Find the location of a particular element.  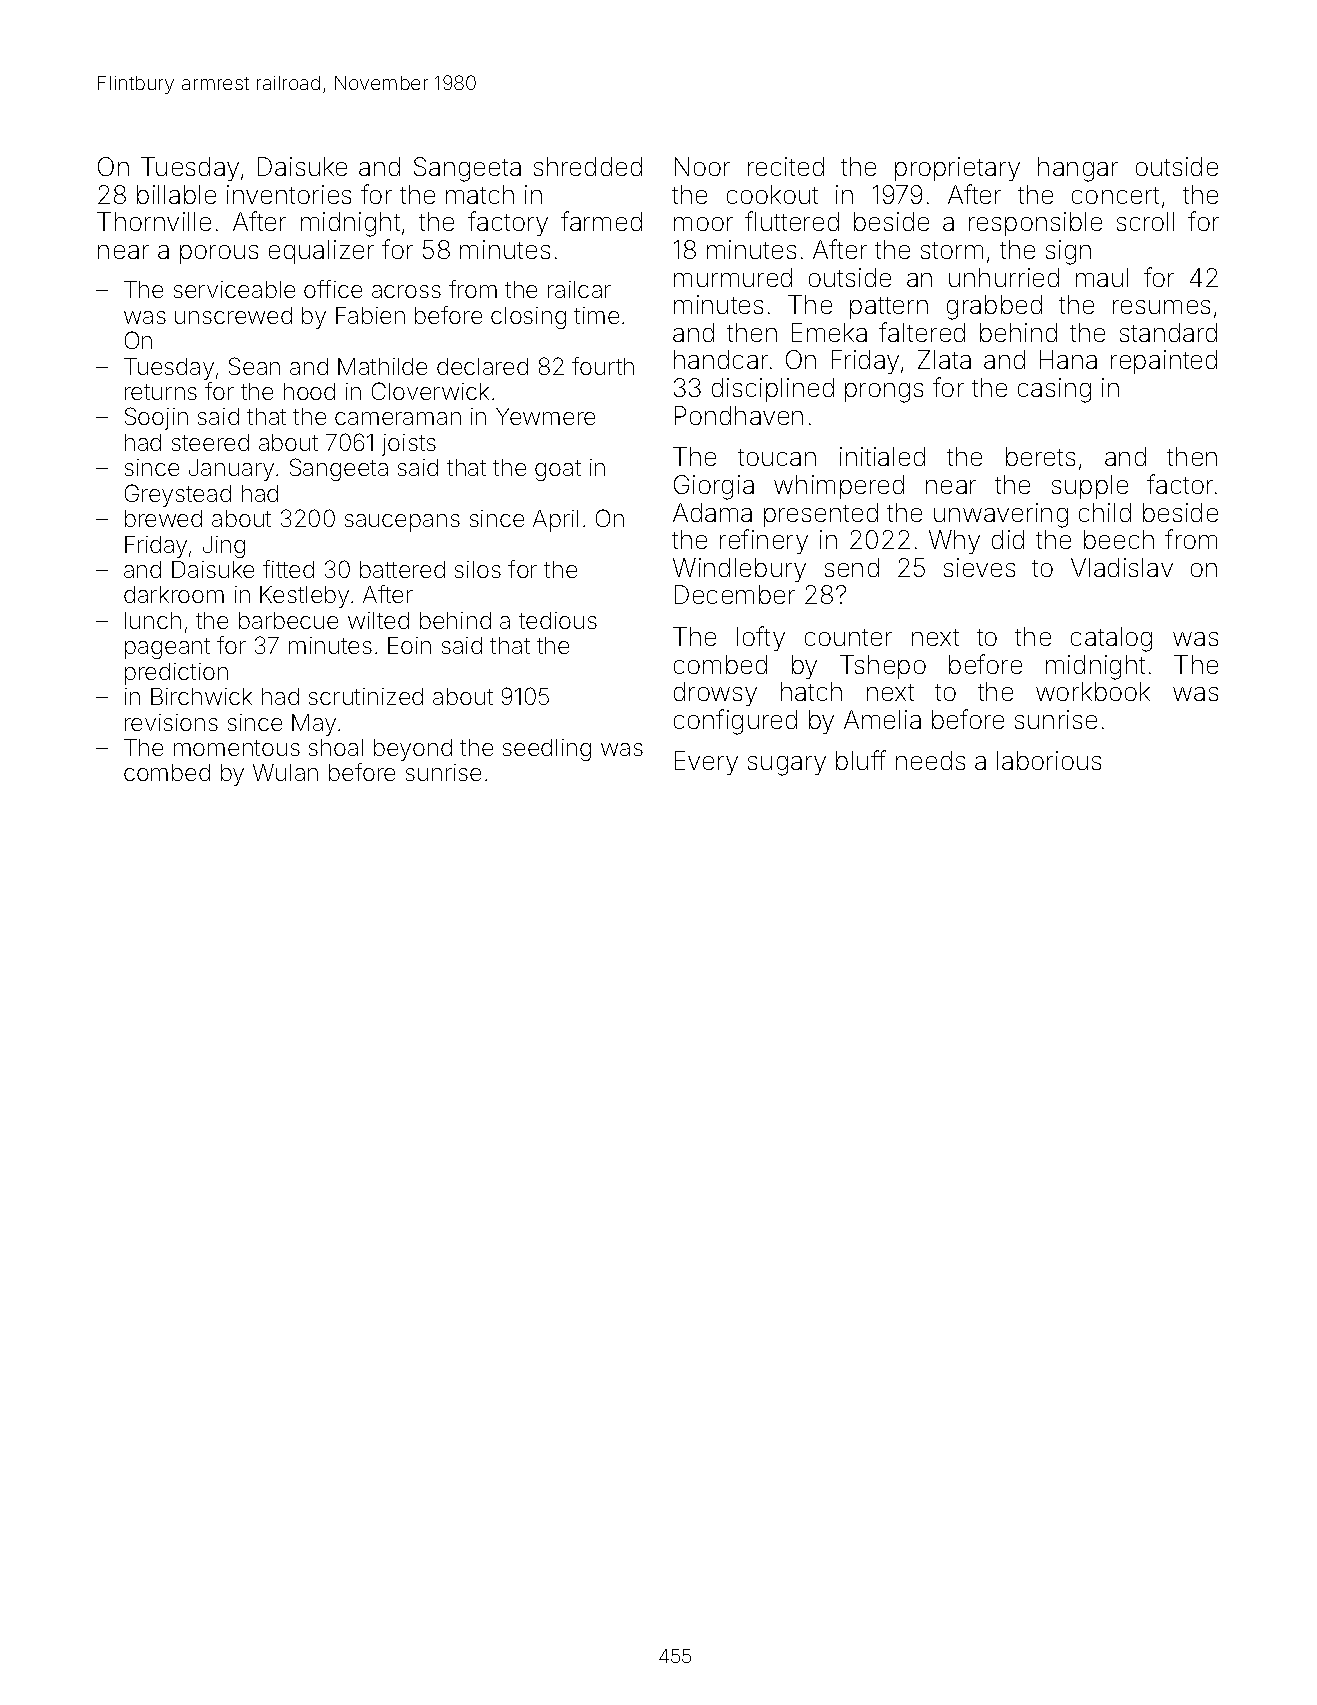

billable is located at coordinates (176, 194).
